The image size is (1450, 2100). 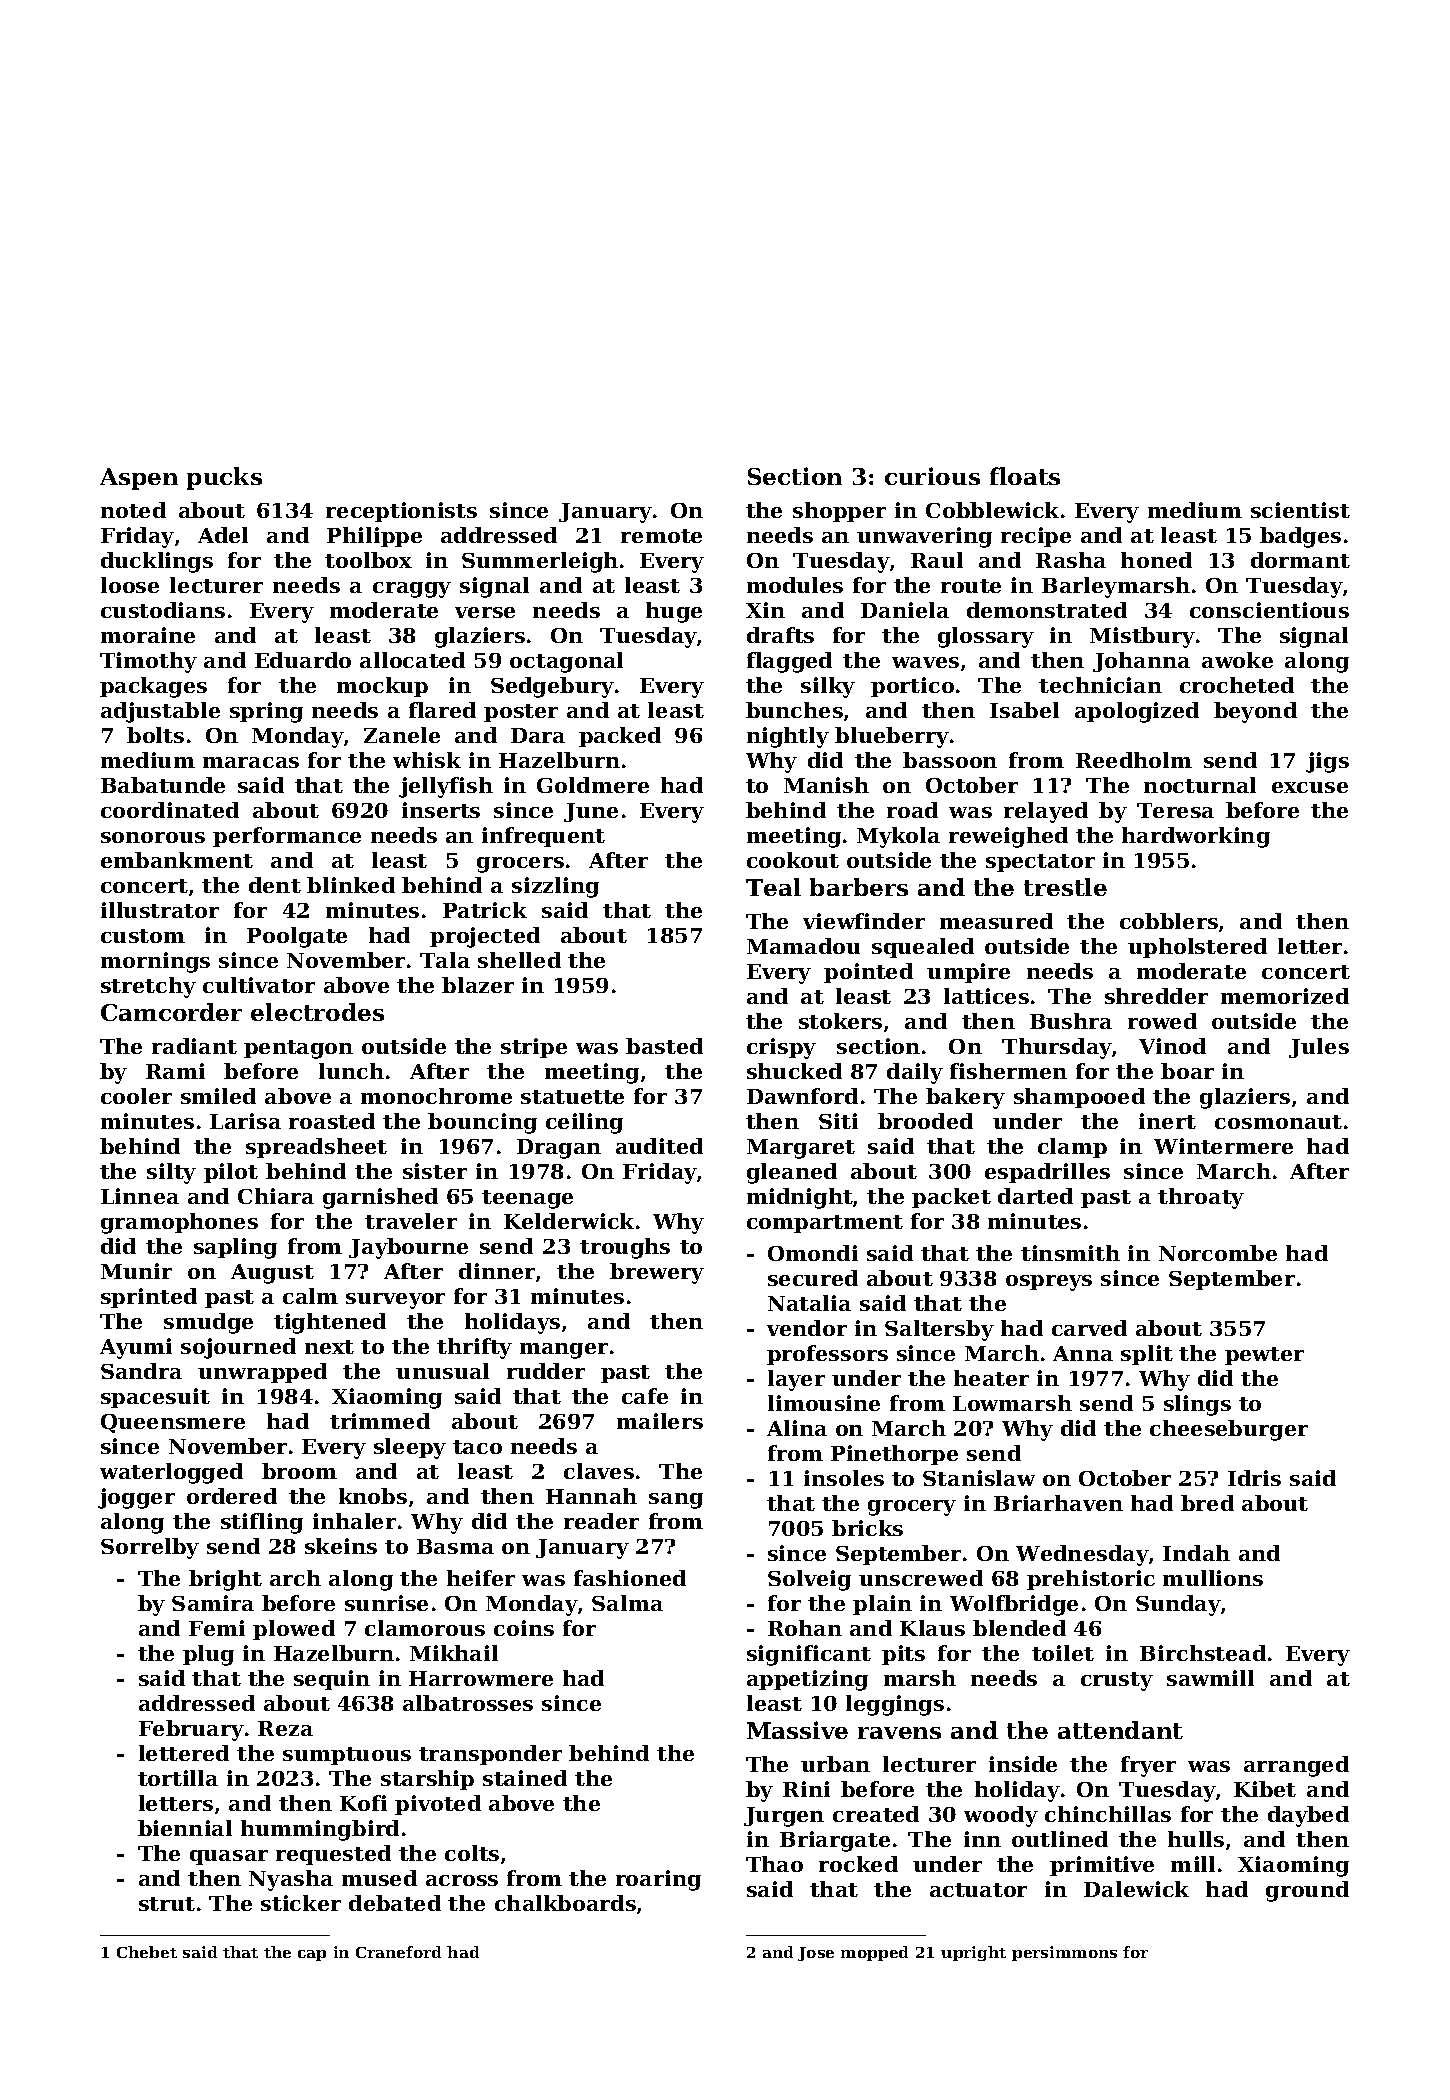 I want to click on jigs, so click(x=1327, y=762).
